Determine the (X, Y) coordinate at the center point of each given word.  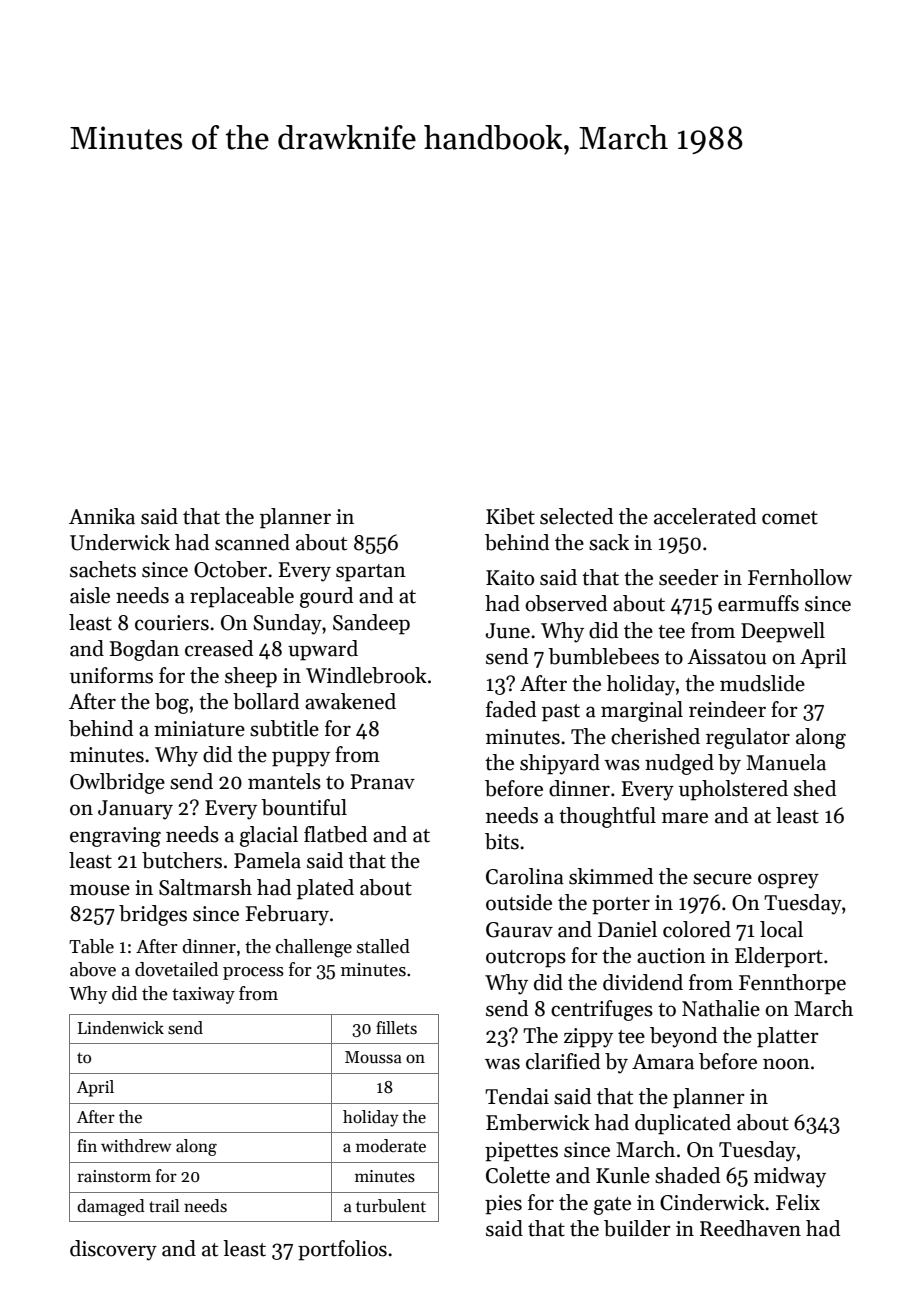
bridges (153, 915)
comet (790, 518)
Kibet (510, 516)
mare (685, 818)
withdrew (136, 1146)
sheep (251, 677)
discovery (113, 1250)
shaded (687, 1175)
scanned (252, 542)
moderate (391, 1146)
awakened (350, 701)
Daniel (627, 929)
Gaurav (519, 930)
